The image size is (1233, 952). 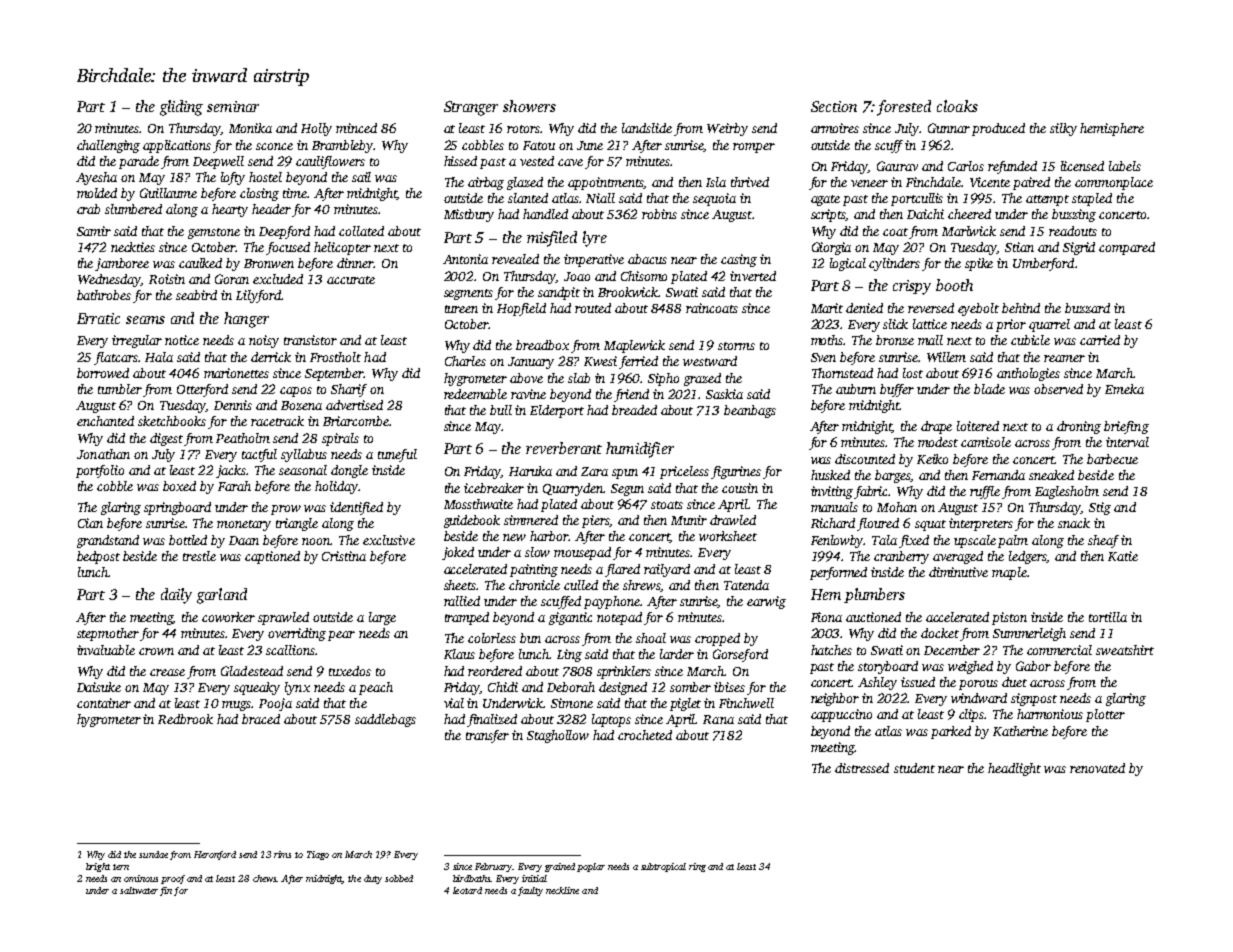 What do you see at coordinates (667, 570) in the document?
I see `railyard` at bounding box center [667, 570].
